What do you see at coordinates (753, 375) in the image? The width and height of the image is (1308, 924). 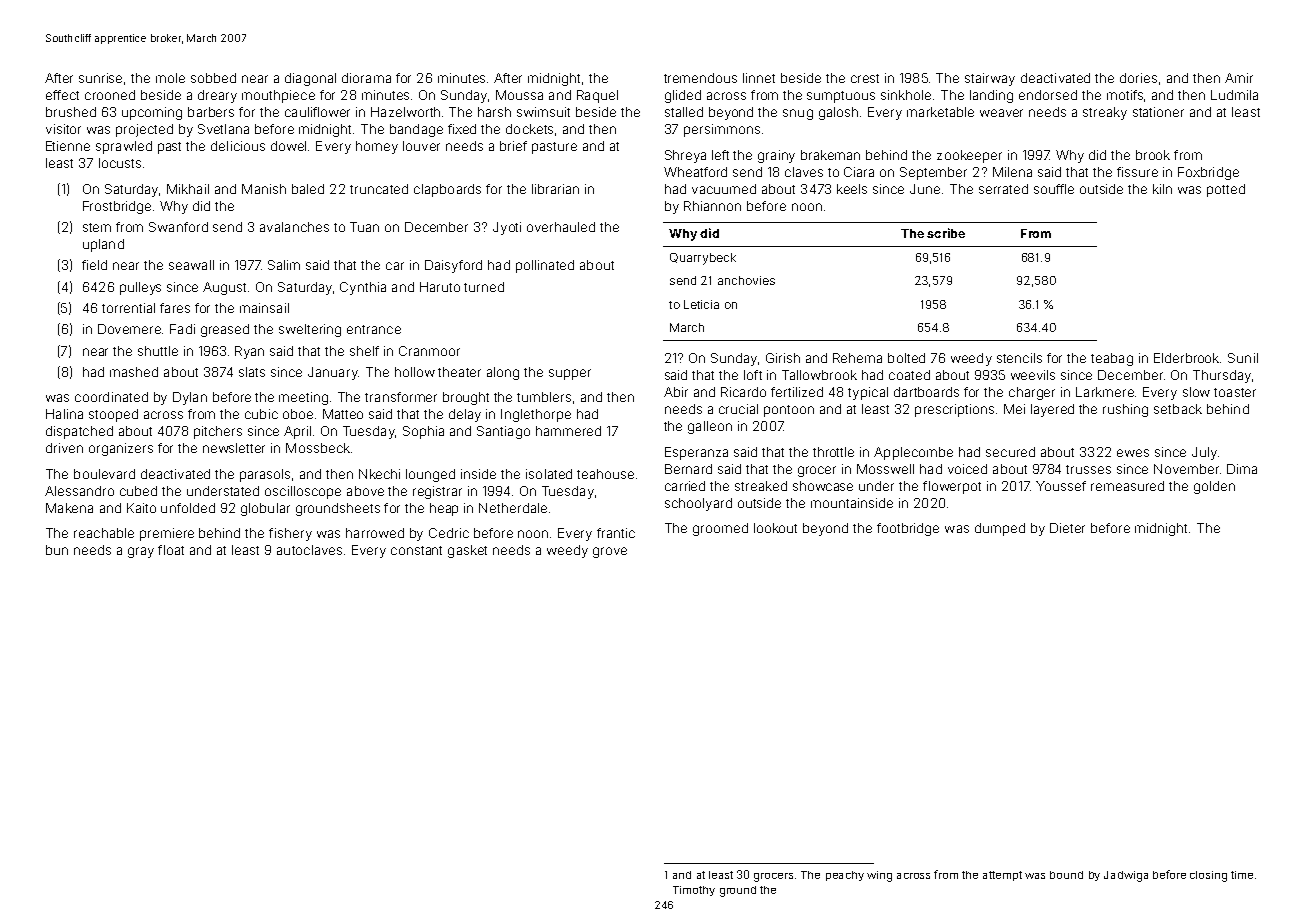 I see `loft` at bounding box center [753, 375].
